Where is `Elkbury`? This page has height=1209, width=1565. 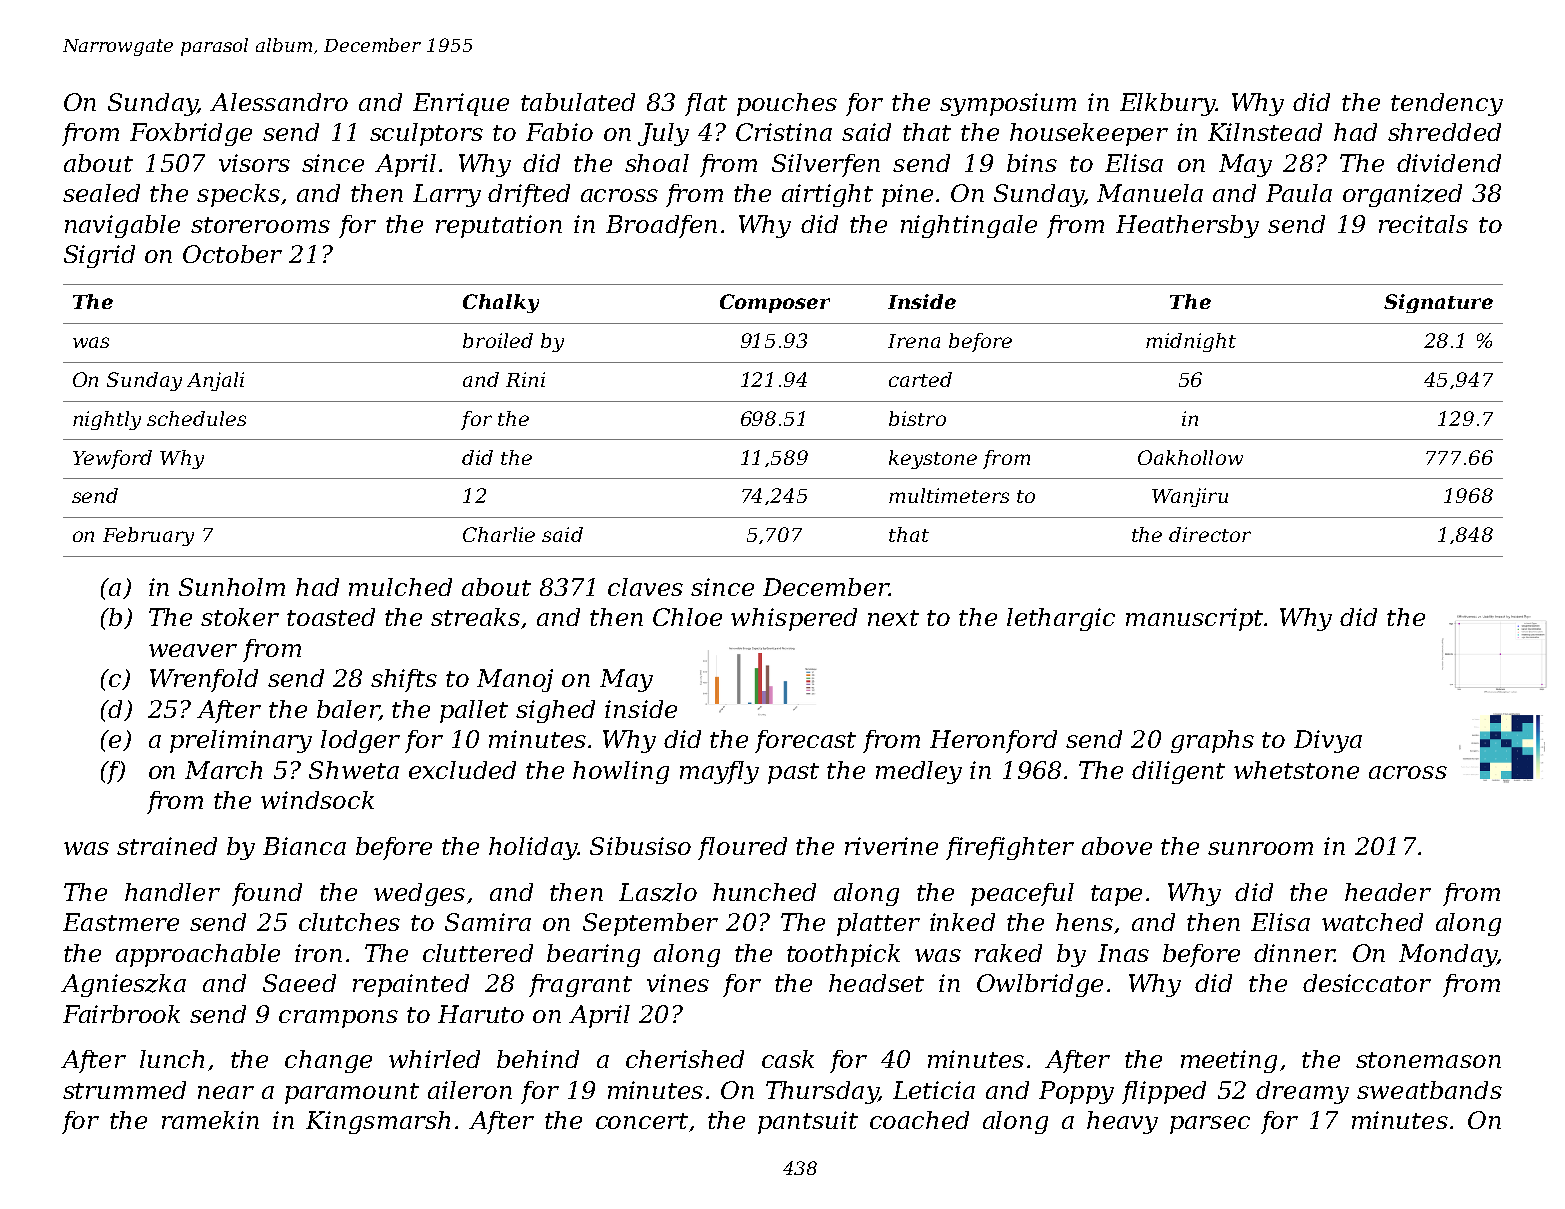 Elkbury is located at coordinates (1168, 104).
